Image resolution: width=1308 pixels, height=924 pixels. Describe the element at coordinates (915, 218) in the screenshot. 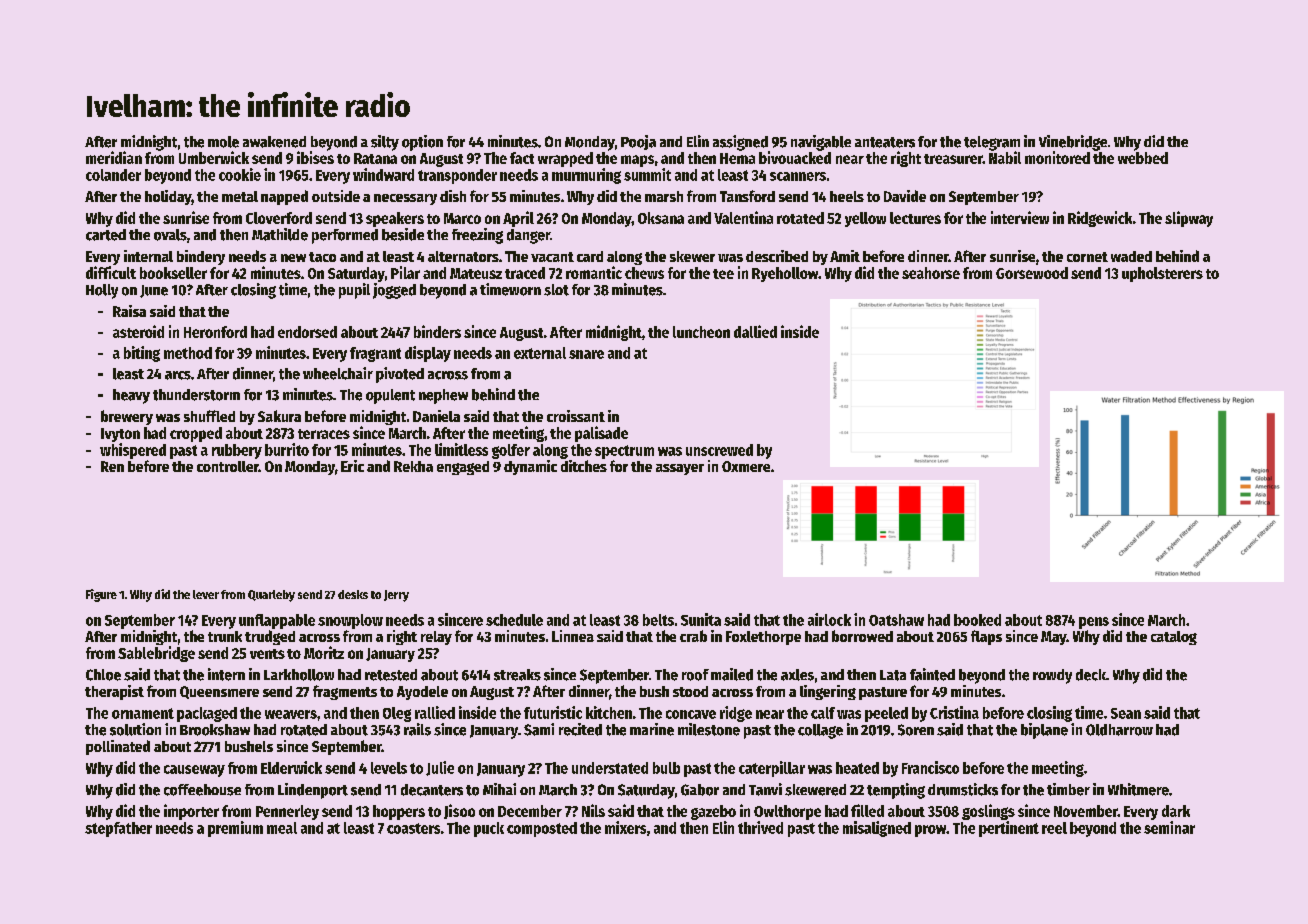

I see `lectures` at that location.
